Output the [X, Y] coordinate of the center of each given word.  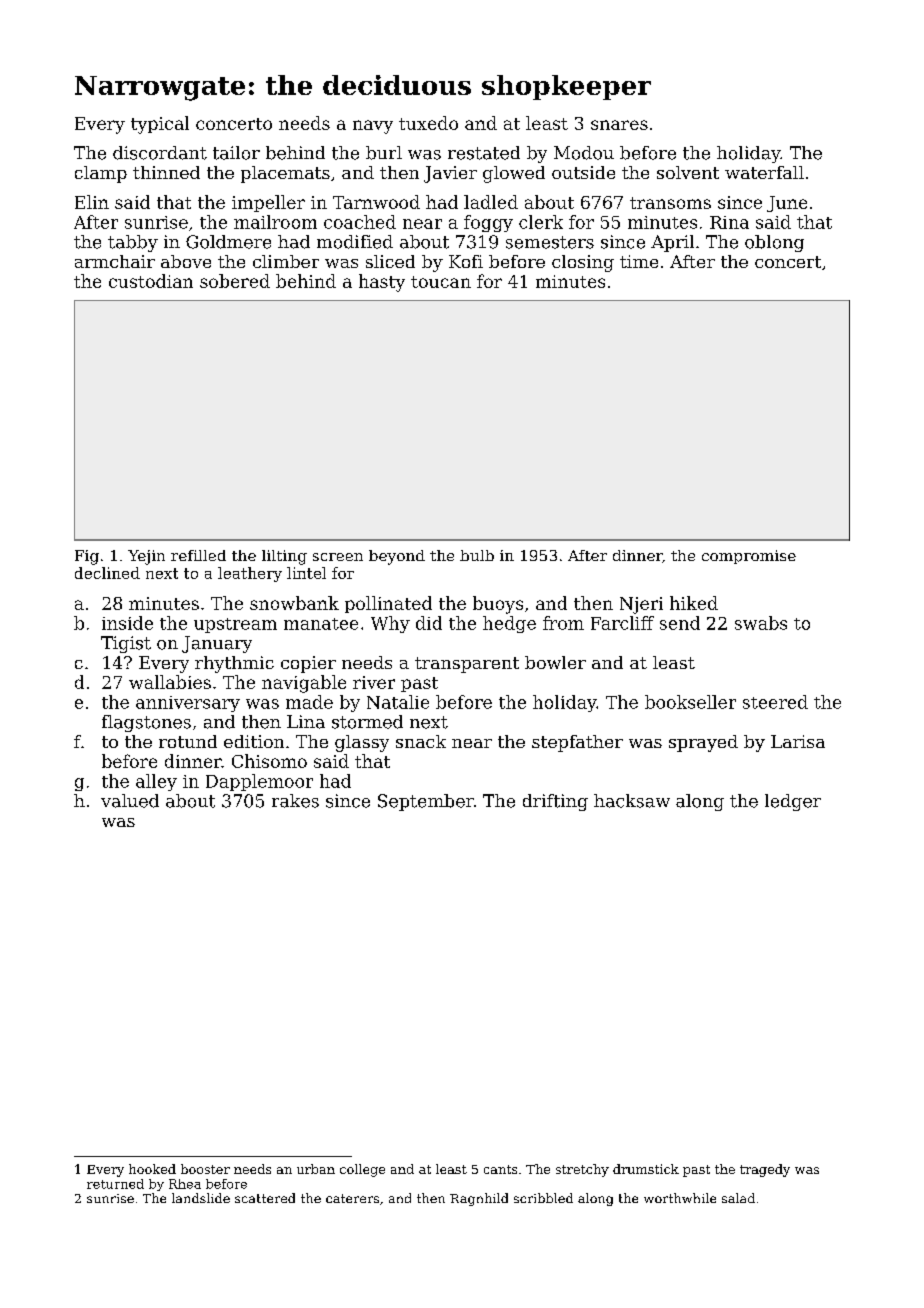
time [639, 261]
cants [500, 1169]
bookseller [690, 702]
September [426, 802]
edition [254, 741]
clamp [101, 174]
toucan [441, 282]
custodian [151, 281]
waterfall [764, 172]
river [374, 682]
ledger [793, 802]
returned [115, 1184]
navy [373, 127]
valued [130, 801]
